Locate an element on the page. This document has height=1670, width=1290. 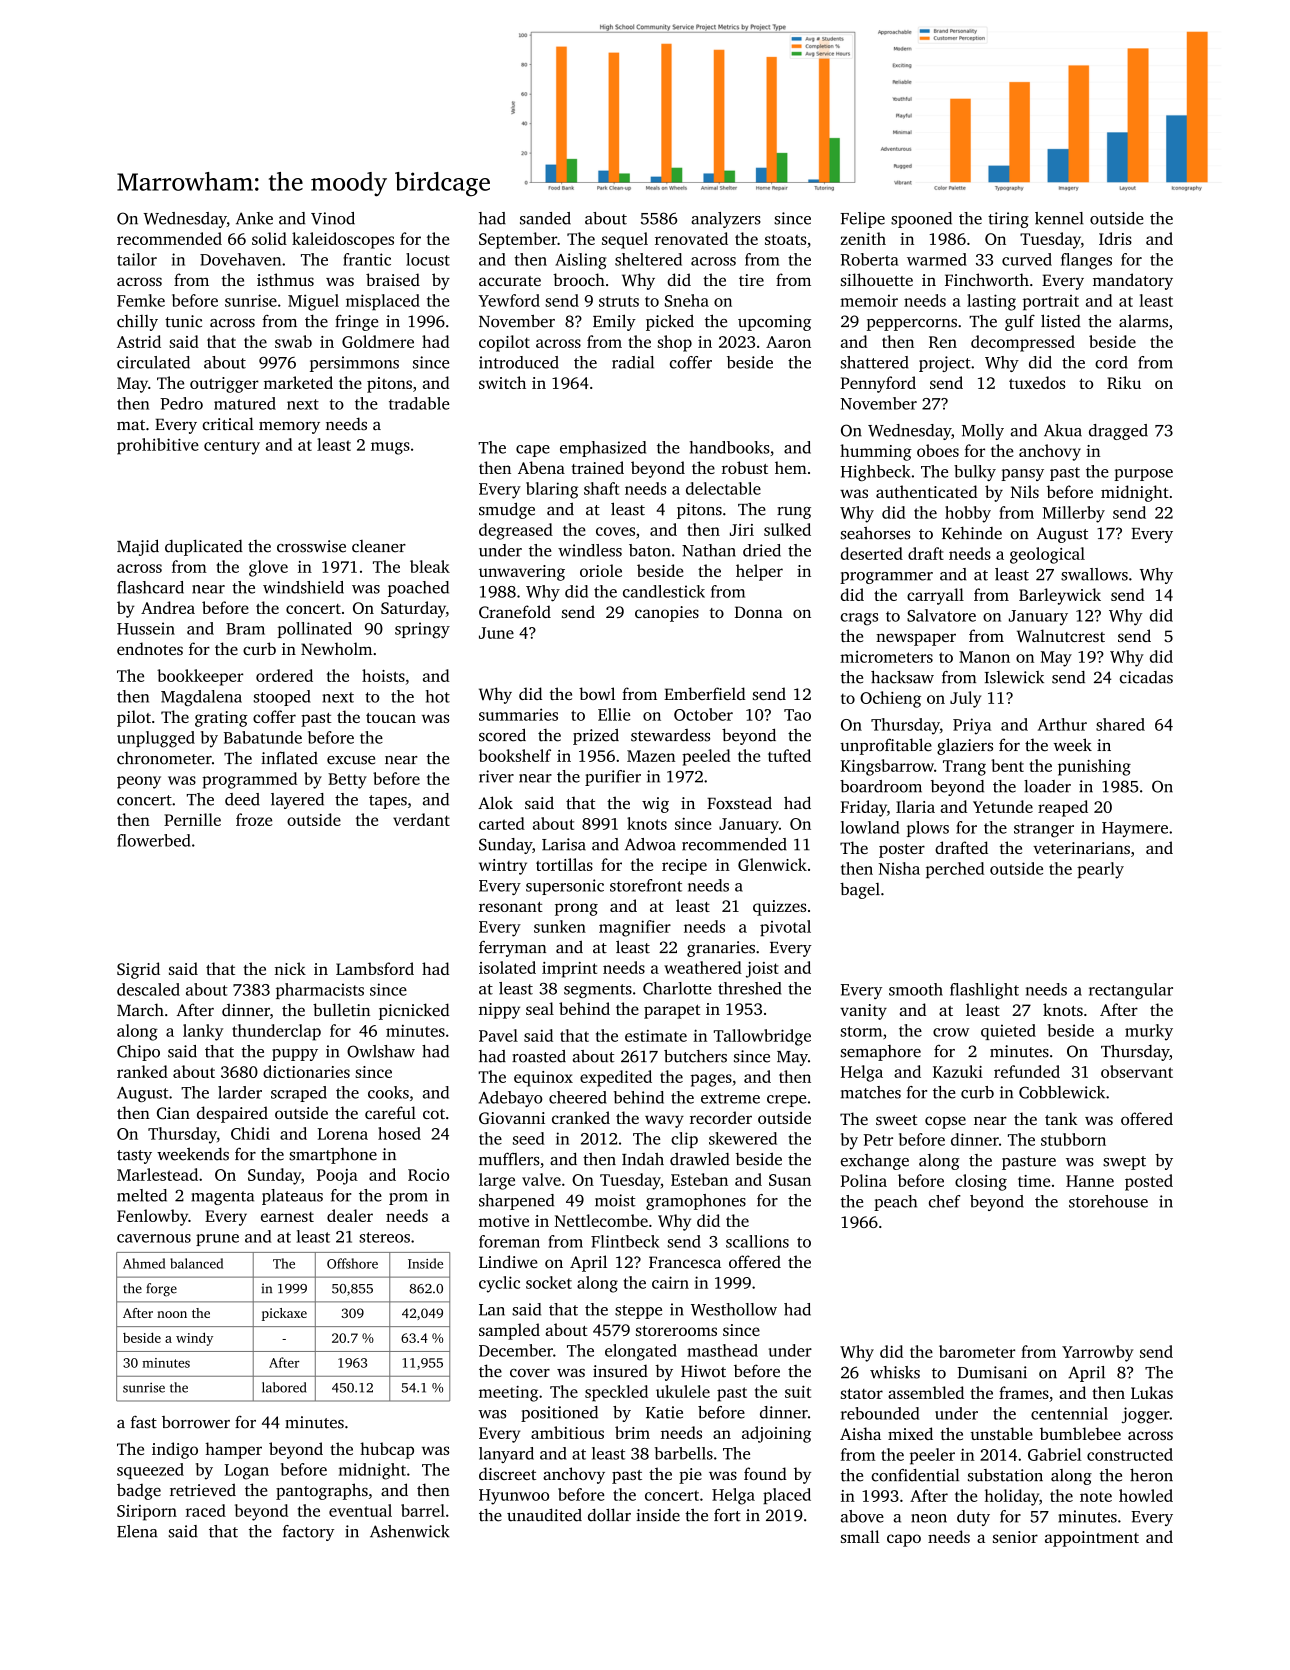
retrieved is located at coordinates (203, 1490).
